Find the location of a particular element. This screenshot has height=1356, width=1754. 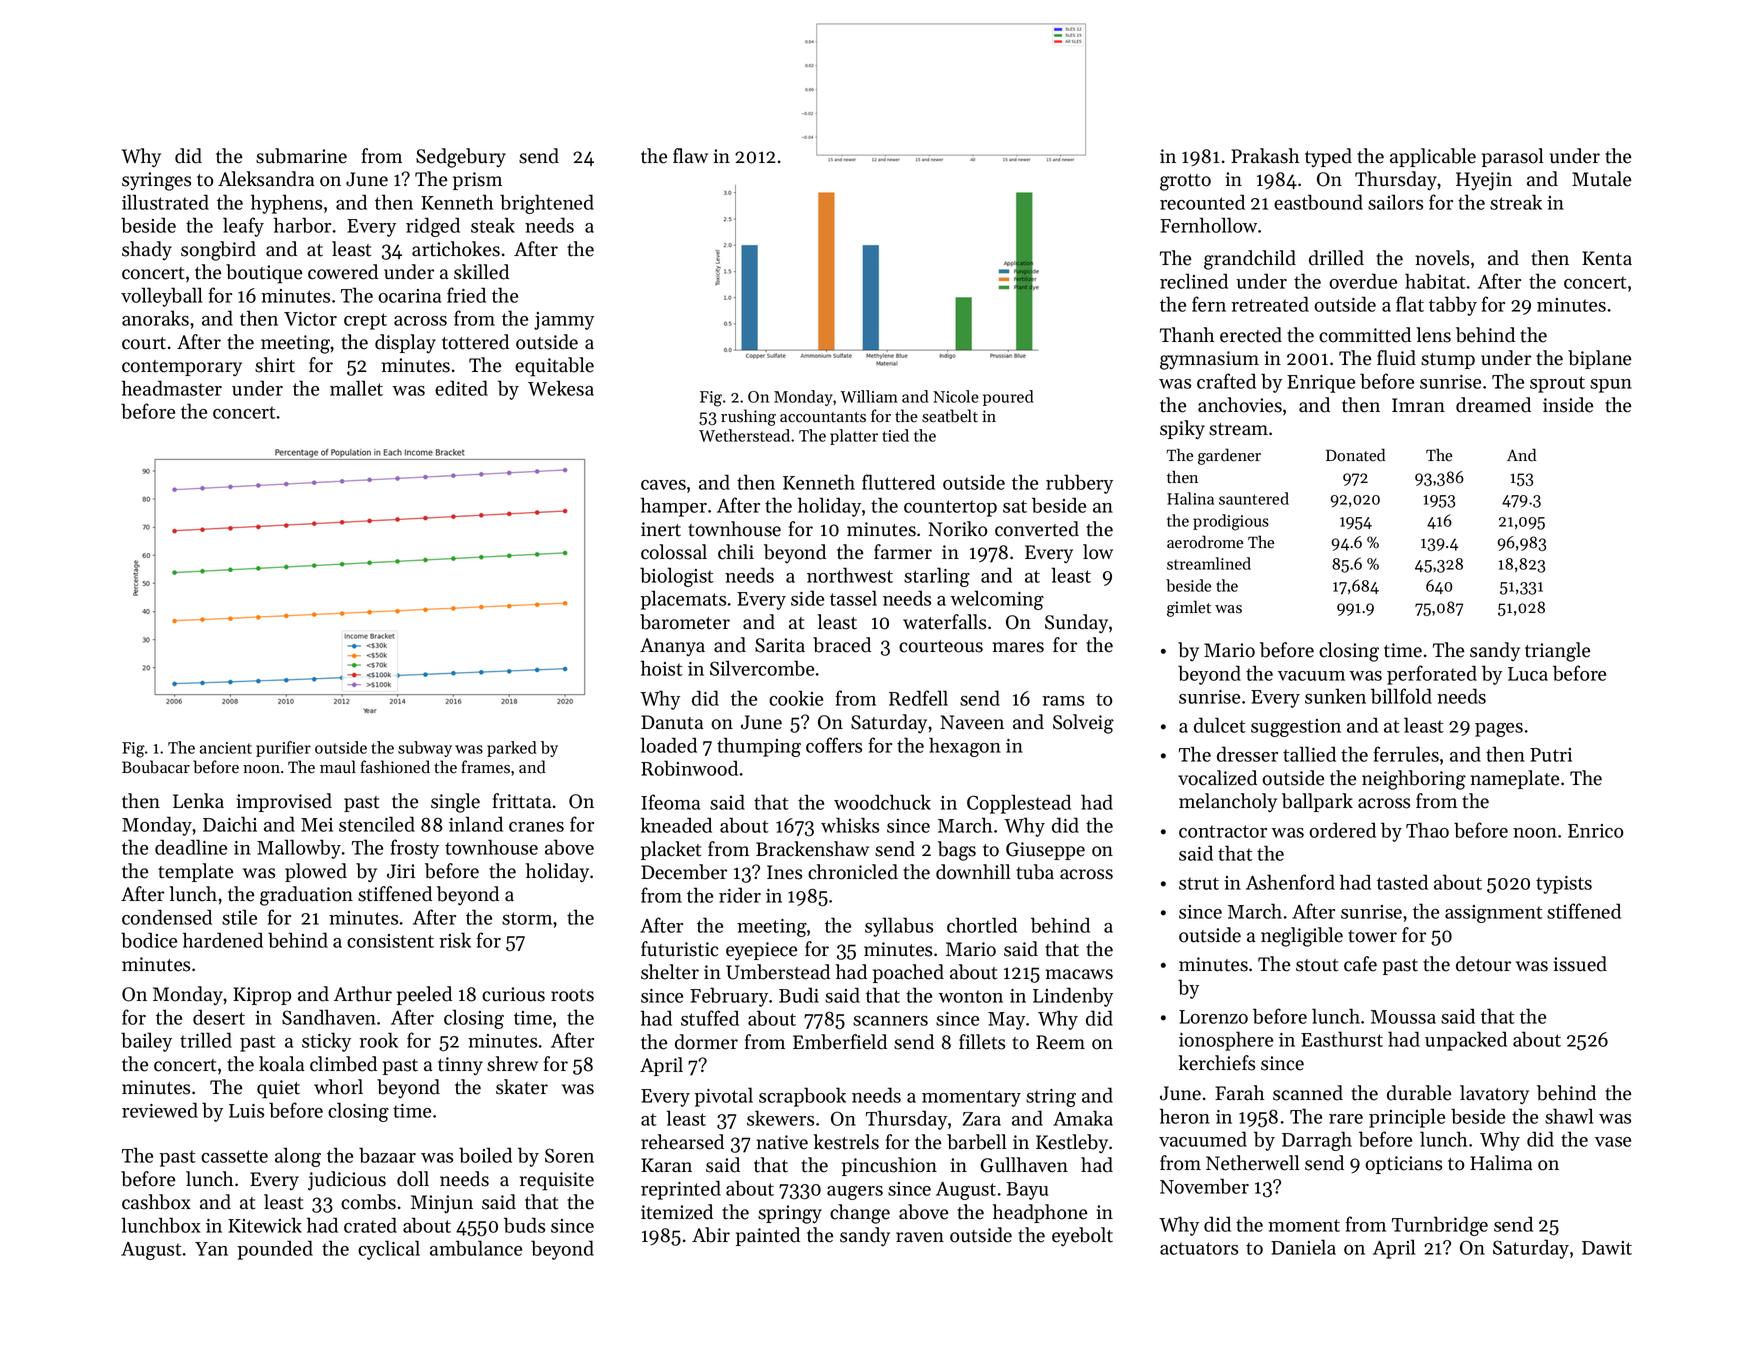

Kenta is located at coordinates (1607, 258).
